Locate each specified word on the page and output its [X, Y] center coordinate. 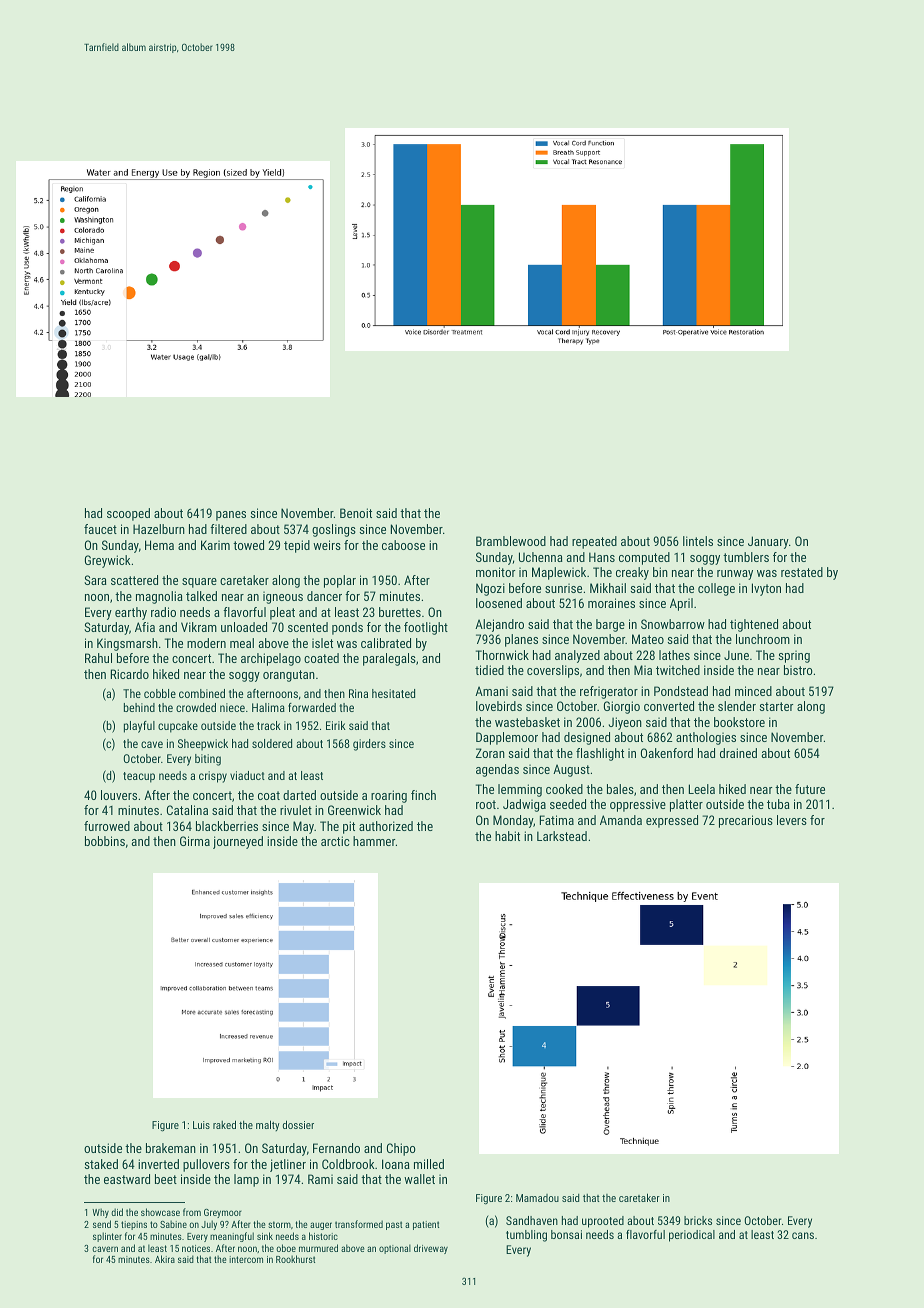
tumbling [526, 1236]
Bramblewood [511, 541]
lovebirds [499, 706]
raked [224, 1124]
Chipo [401, 1149]
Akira [165, 1259]
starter [776, 706]
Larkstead [562, 836]
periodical [692, 1236]
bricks [698, 1220]
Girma [195, 841]
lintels [698, 541]
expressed [672, 821]
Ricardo [130, 674]
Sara [95, 580]
